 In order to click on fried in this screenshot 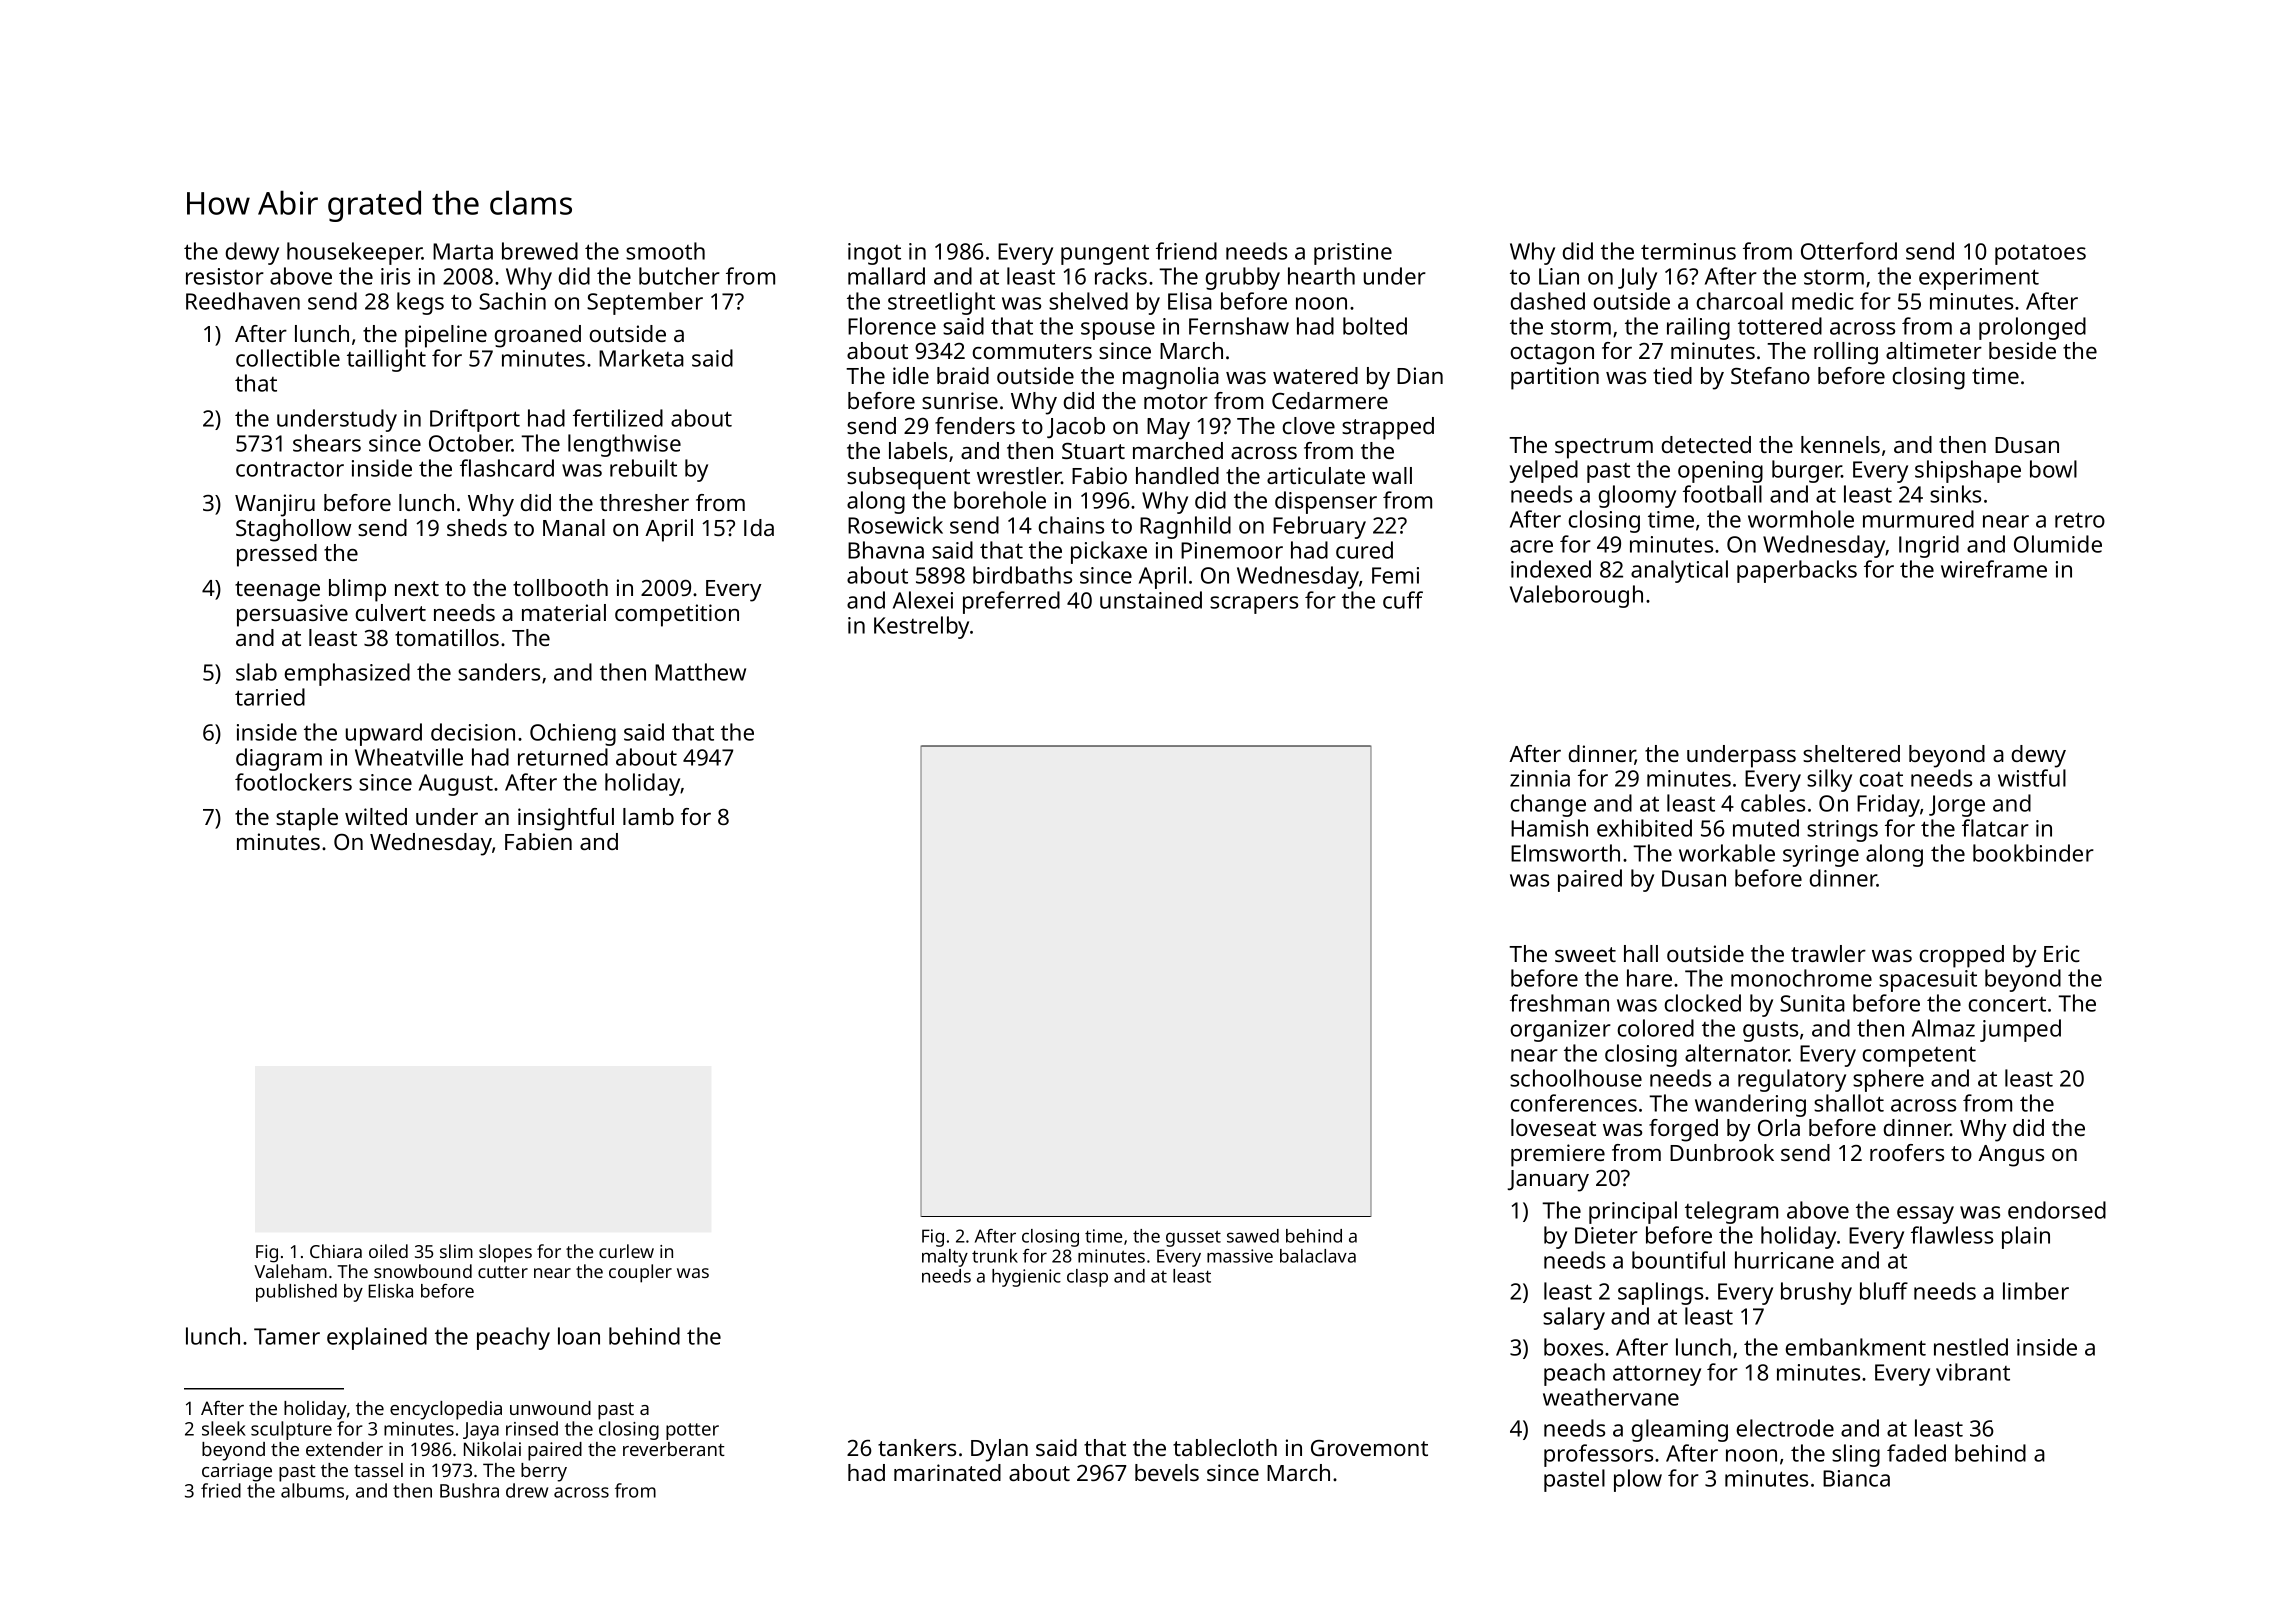, I will do `click(221, 1490)`.
